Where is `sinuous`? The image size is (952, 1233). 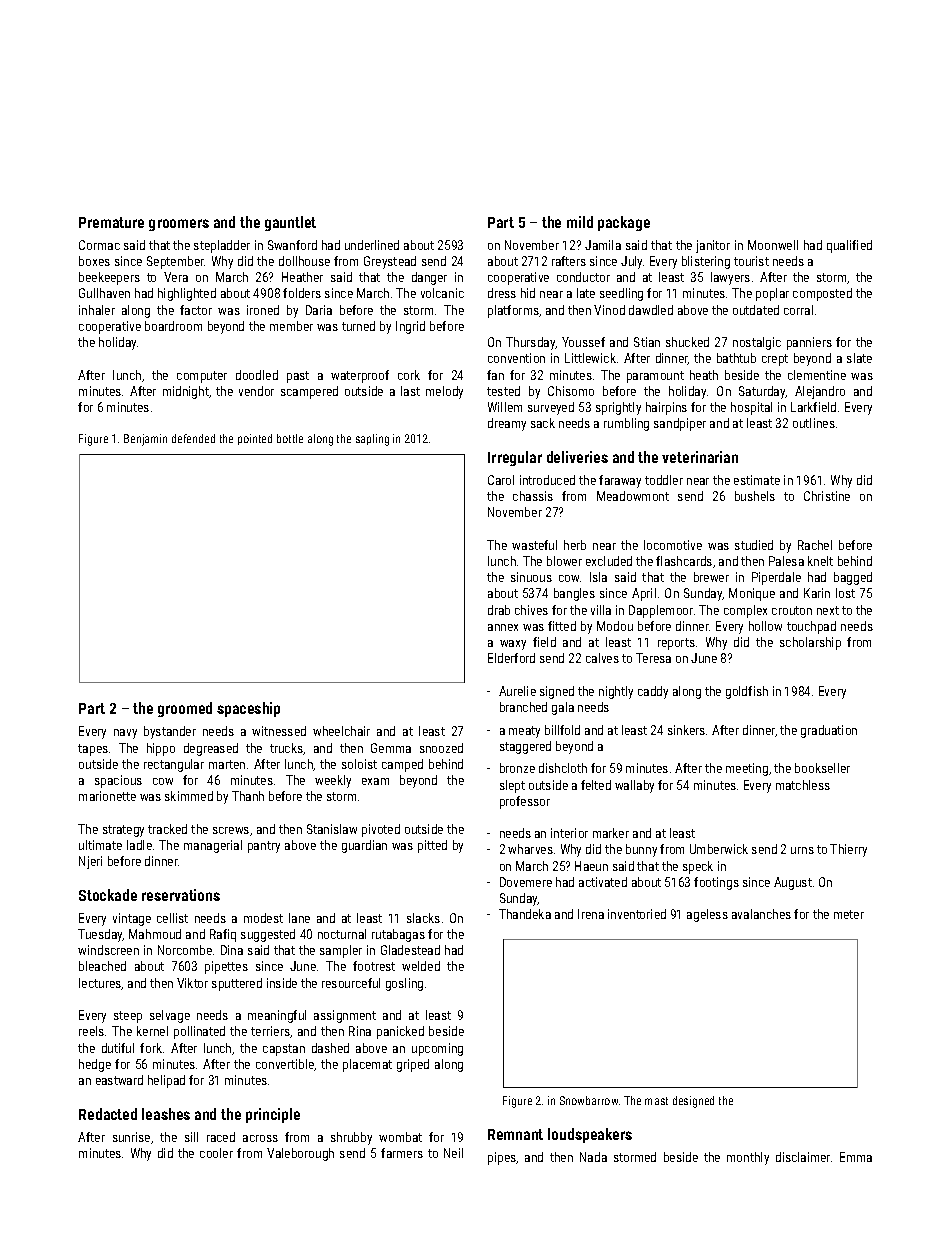
sinuous is located at coordinates (531, 577).
